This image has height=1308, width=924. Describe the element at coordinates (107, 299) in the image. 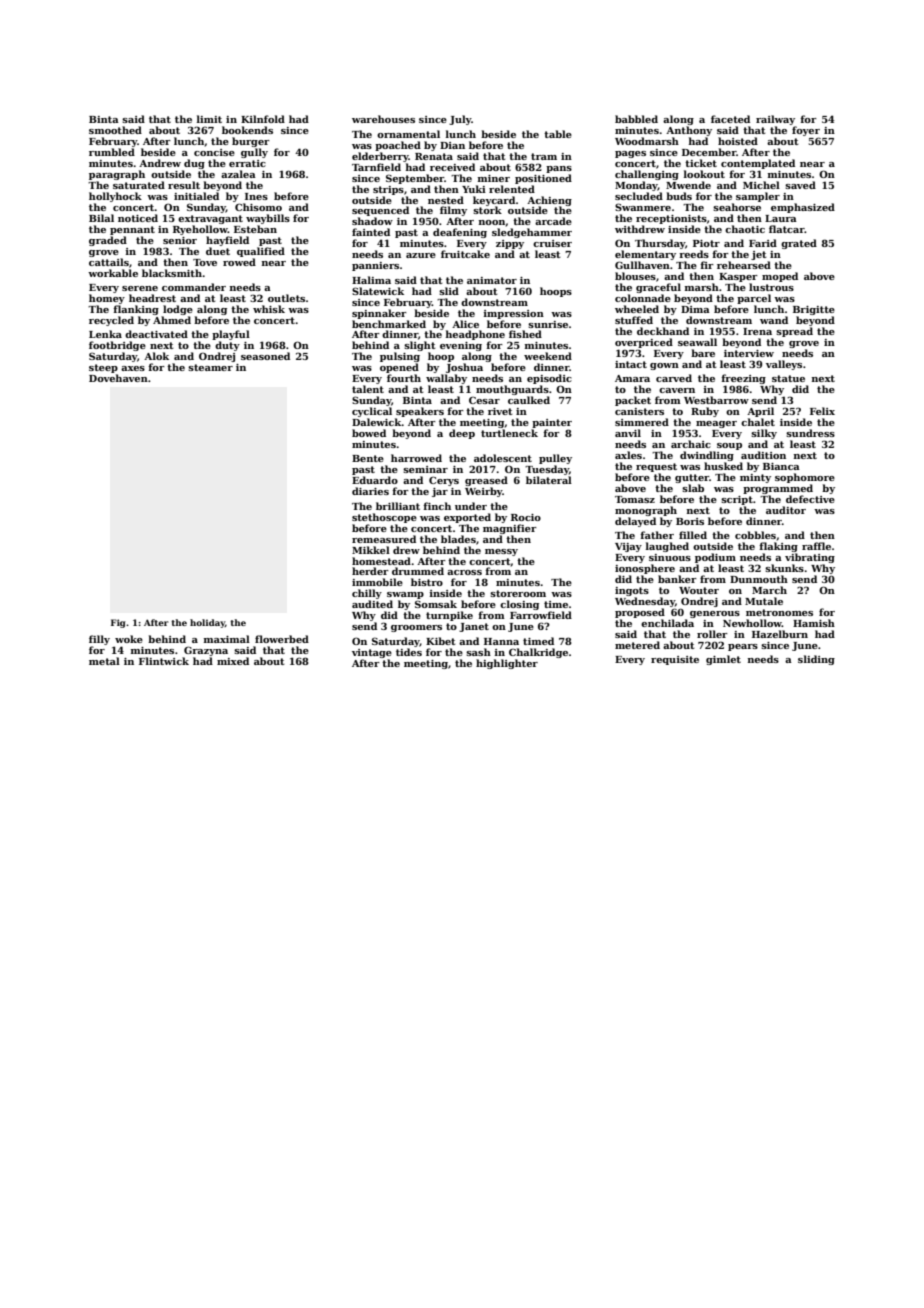

I see `homey` at that location.
